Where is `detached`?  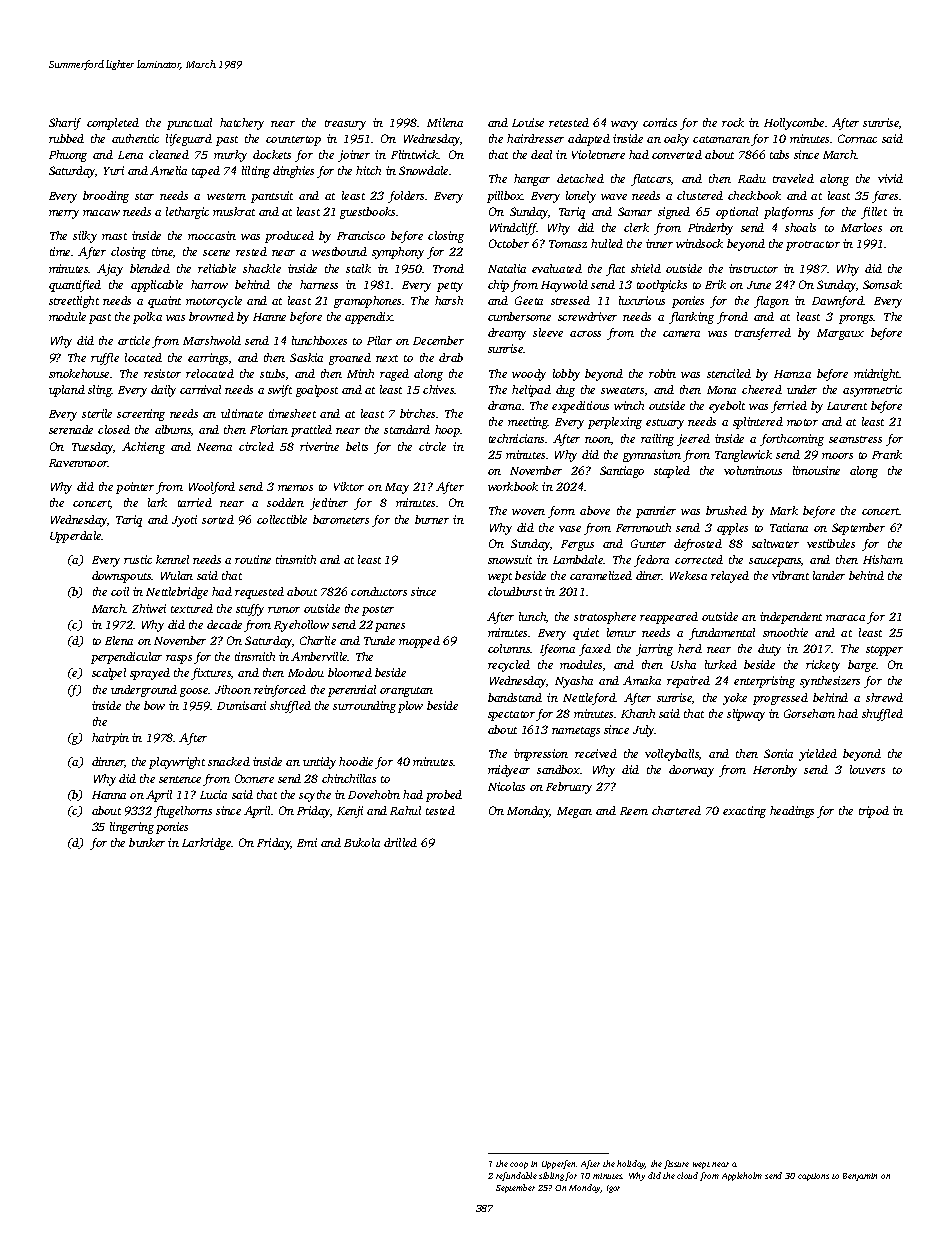 detached is located at coordinates (580, 178).
